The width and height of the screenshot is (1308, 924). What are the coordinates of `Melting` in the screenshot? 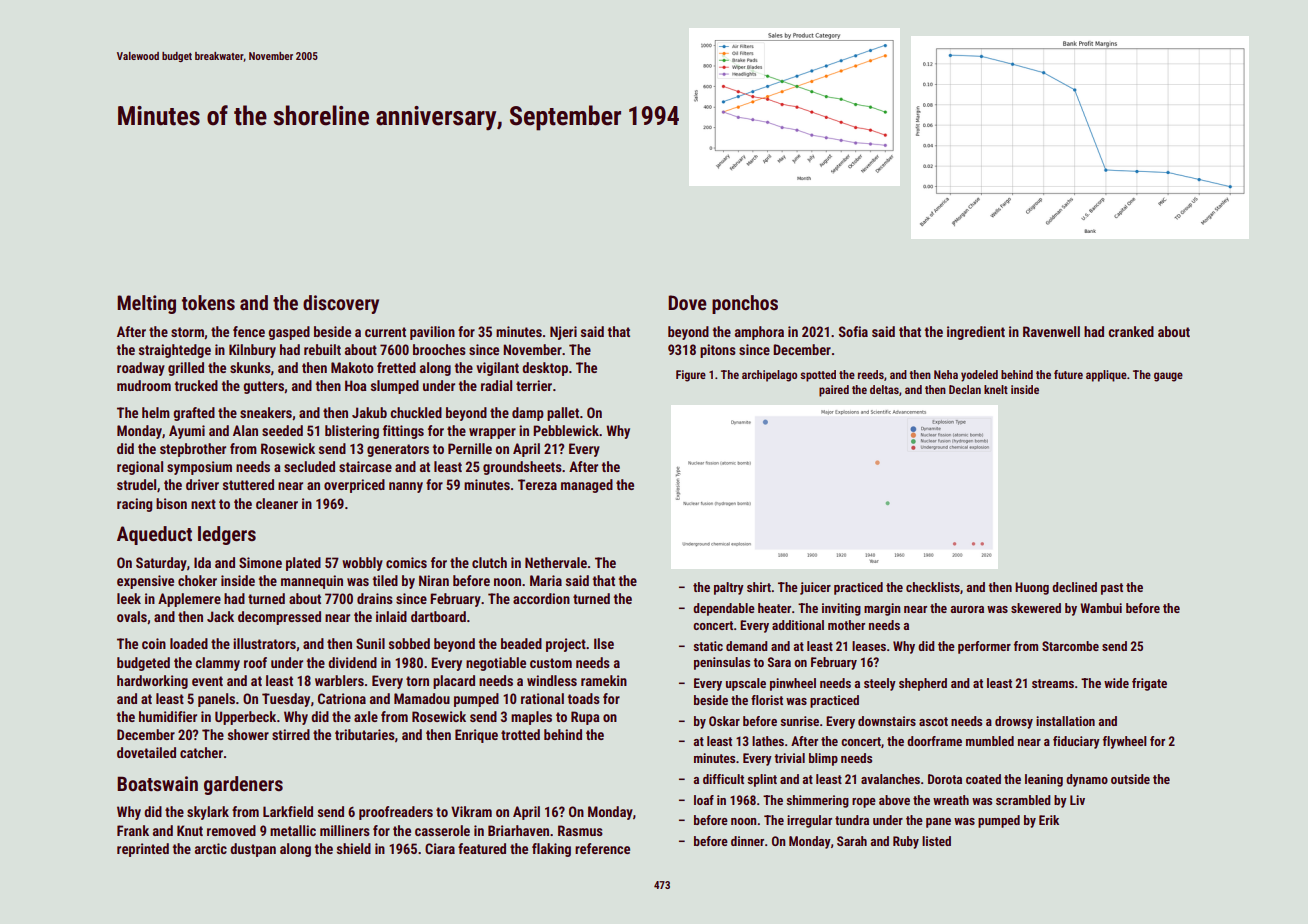 It's located at (146, 304).
